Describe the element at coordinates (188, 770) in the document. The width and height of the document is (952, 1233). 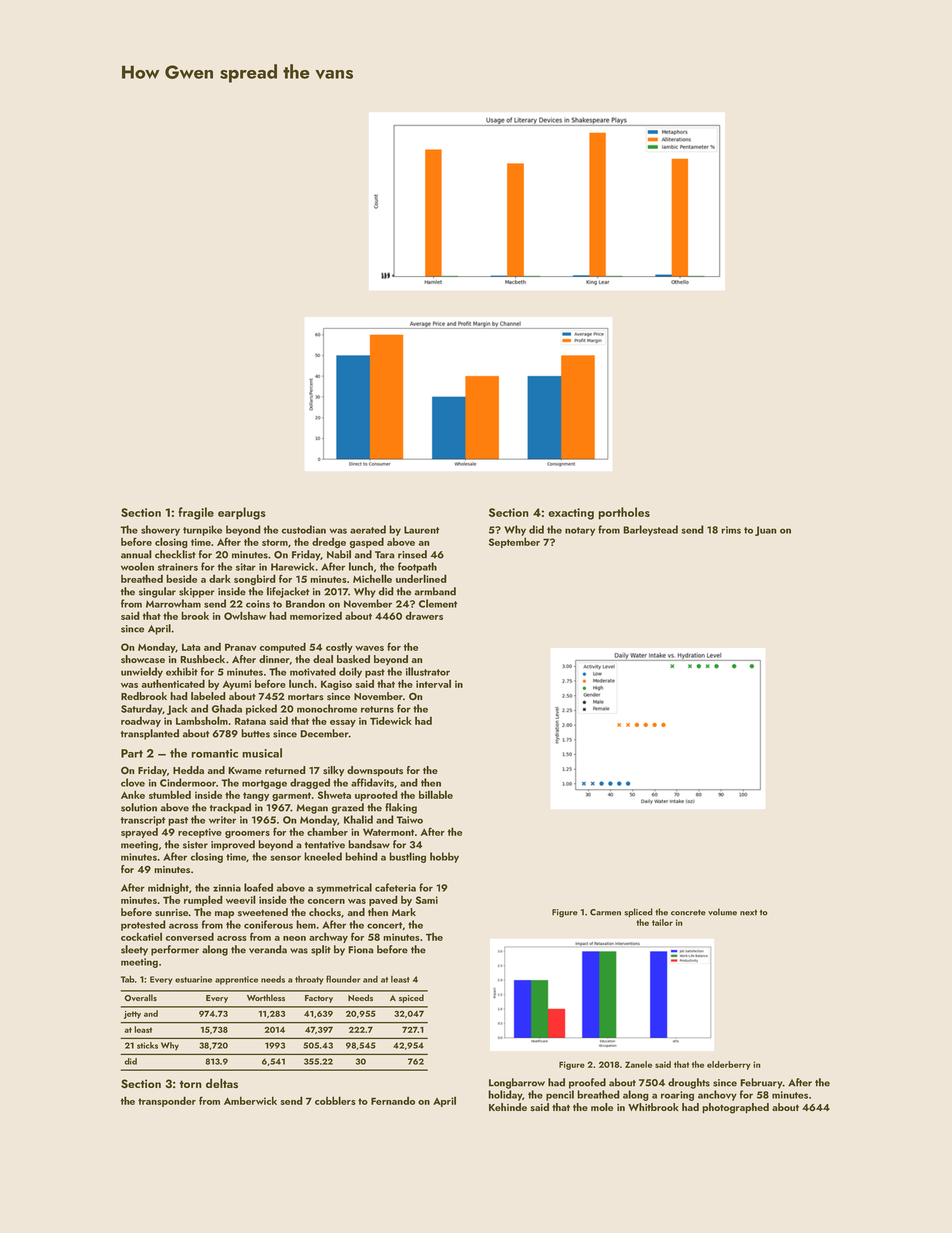
I see `Hedda` at that location.
